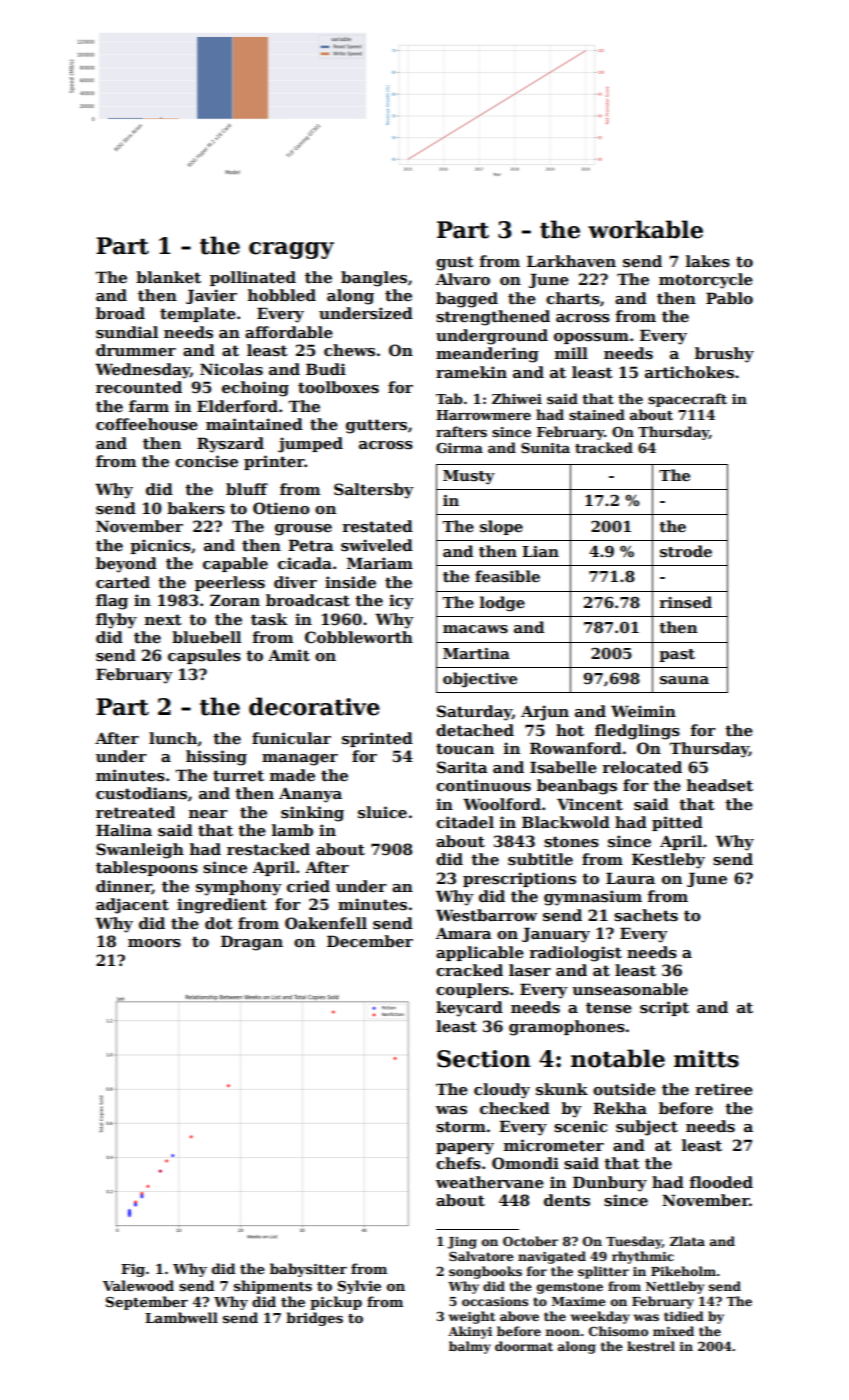  What do you see at coordinates (136, 350) in the document?
I see `drummer` at bounding box center [136, 350].
